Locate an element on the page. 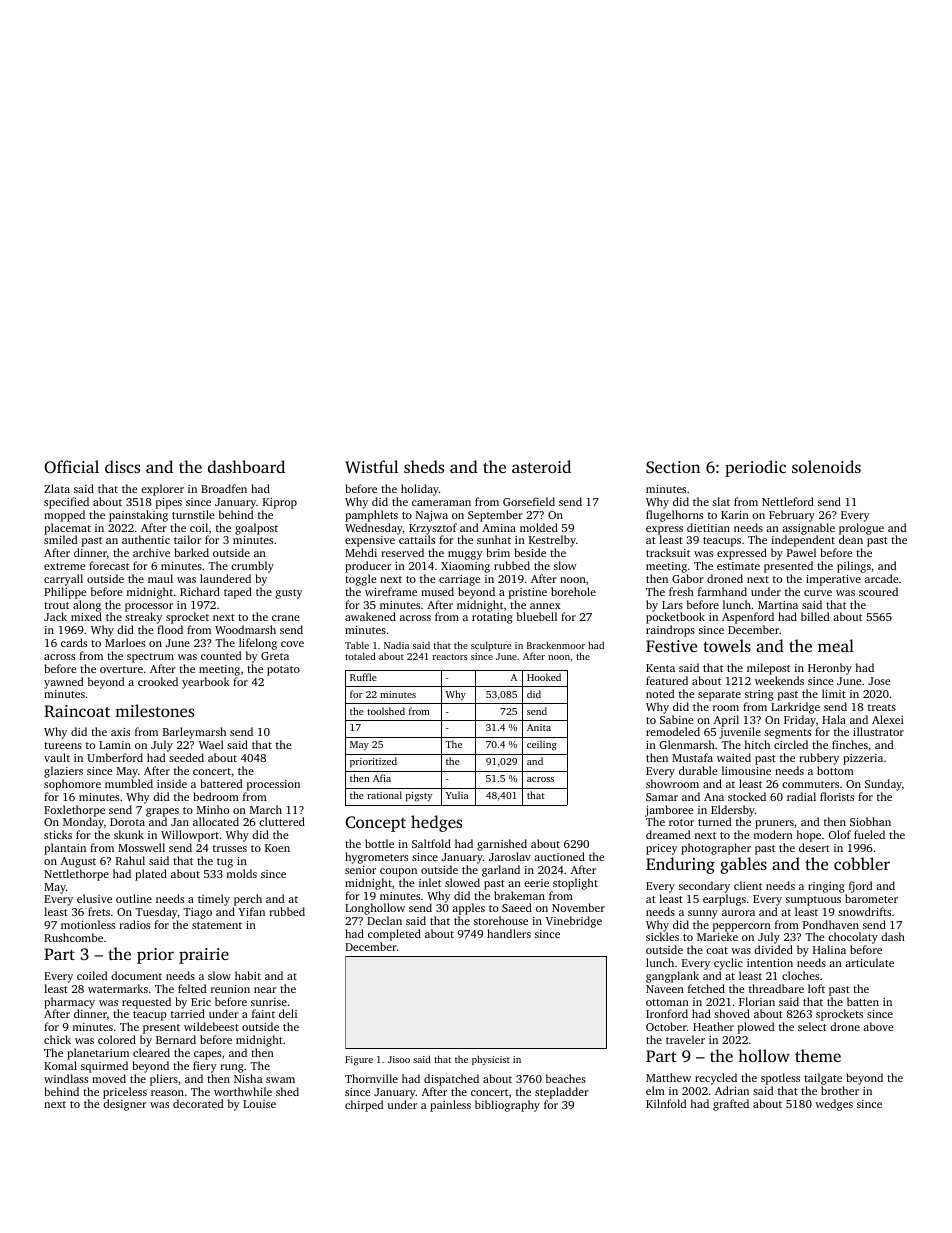 The image size is (952, 1233). physicist is located at coordinates (491, 1060).
